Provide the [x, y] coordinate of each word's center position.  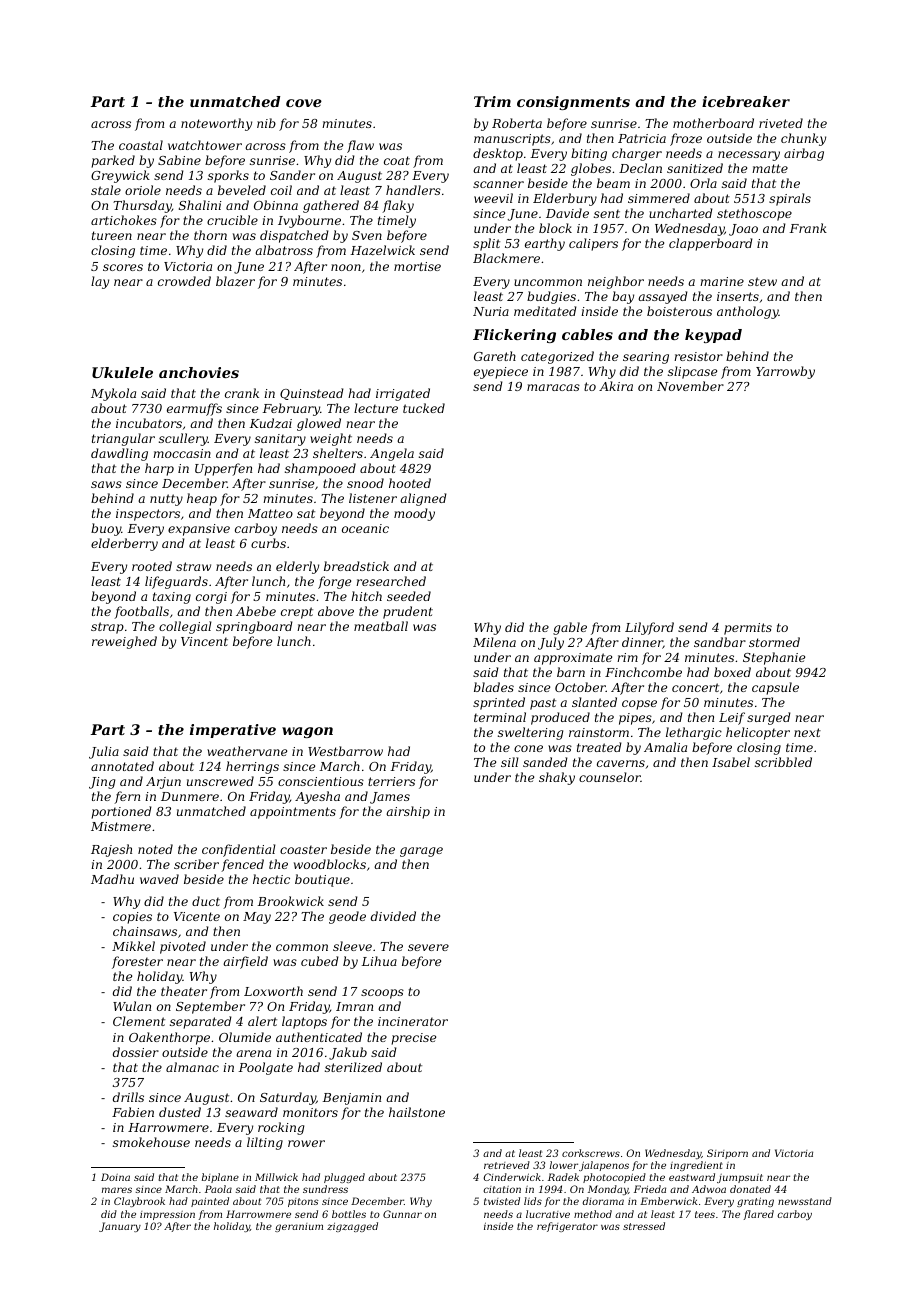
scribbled [783, 762]
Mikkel [133, 946]
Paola [218, 1189]
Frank [808, 228]
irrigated [403, 394]
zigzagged [352, 1227]
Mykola [113, 394]
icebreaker [746, 101]
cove [304, 103]
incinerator [413, 1021]
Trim [492, 101]
